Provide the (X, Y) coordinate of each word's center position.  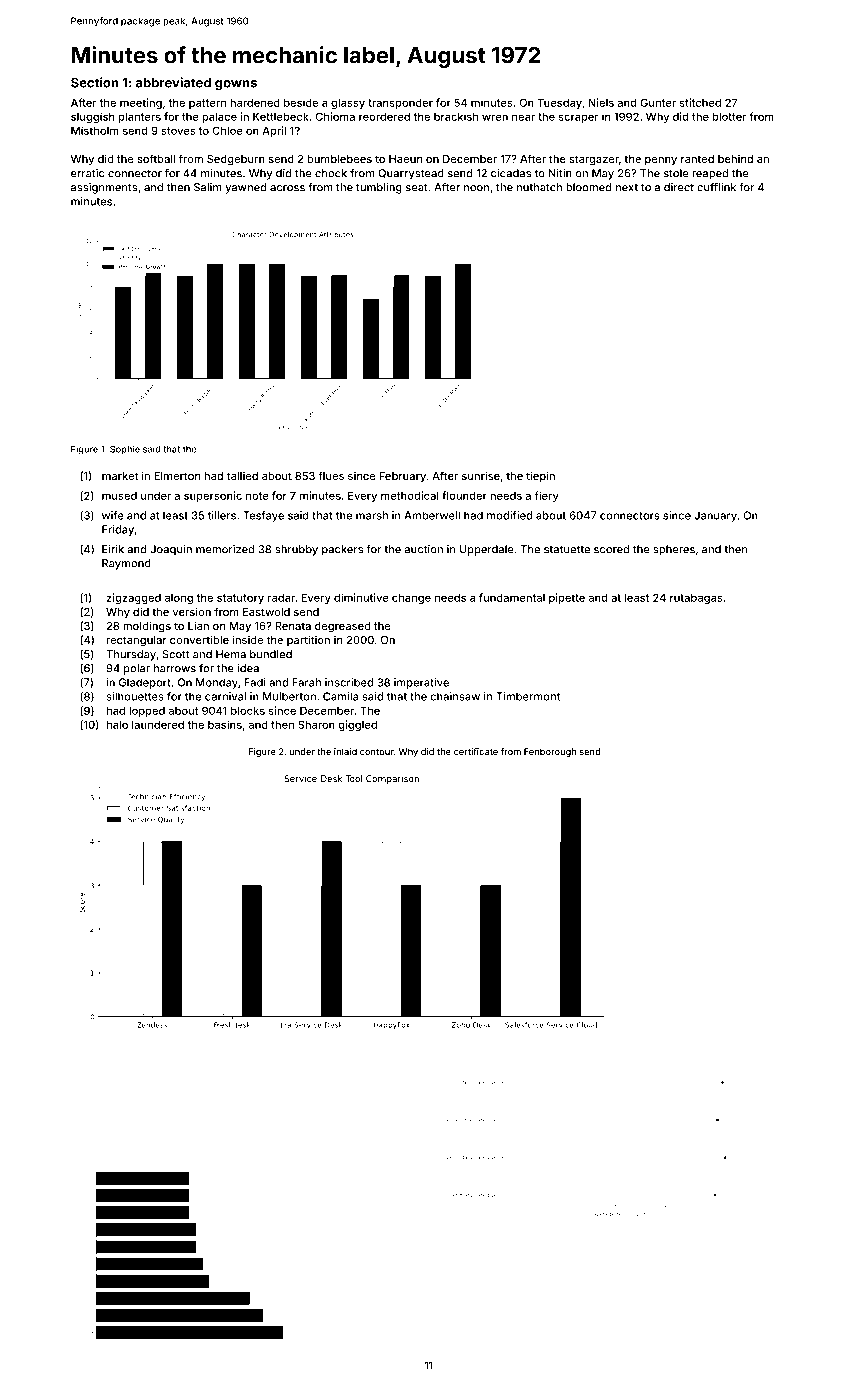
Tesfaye (263, 516)
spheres (674, 550)
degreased (342, 627)
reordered (384, 116)
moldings (147, 627)
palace (219, 117)
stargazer (594, 160)
